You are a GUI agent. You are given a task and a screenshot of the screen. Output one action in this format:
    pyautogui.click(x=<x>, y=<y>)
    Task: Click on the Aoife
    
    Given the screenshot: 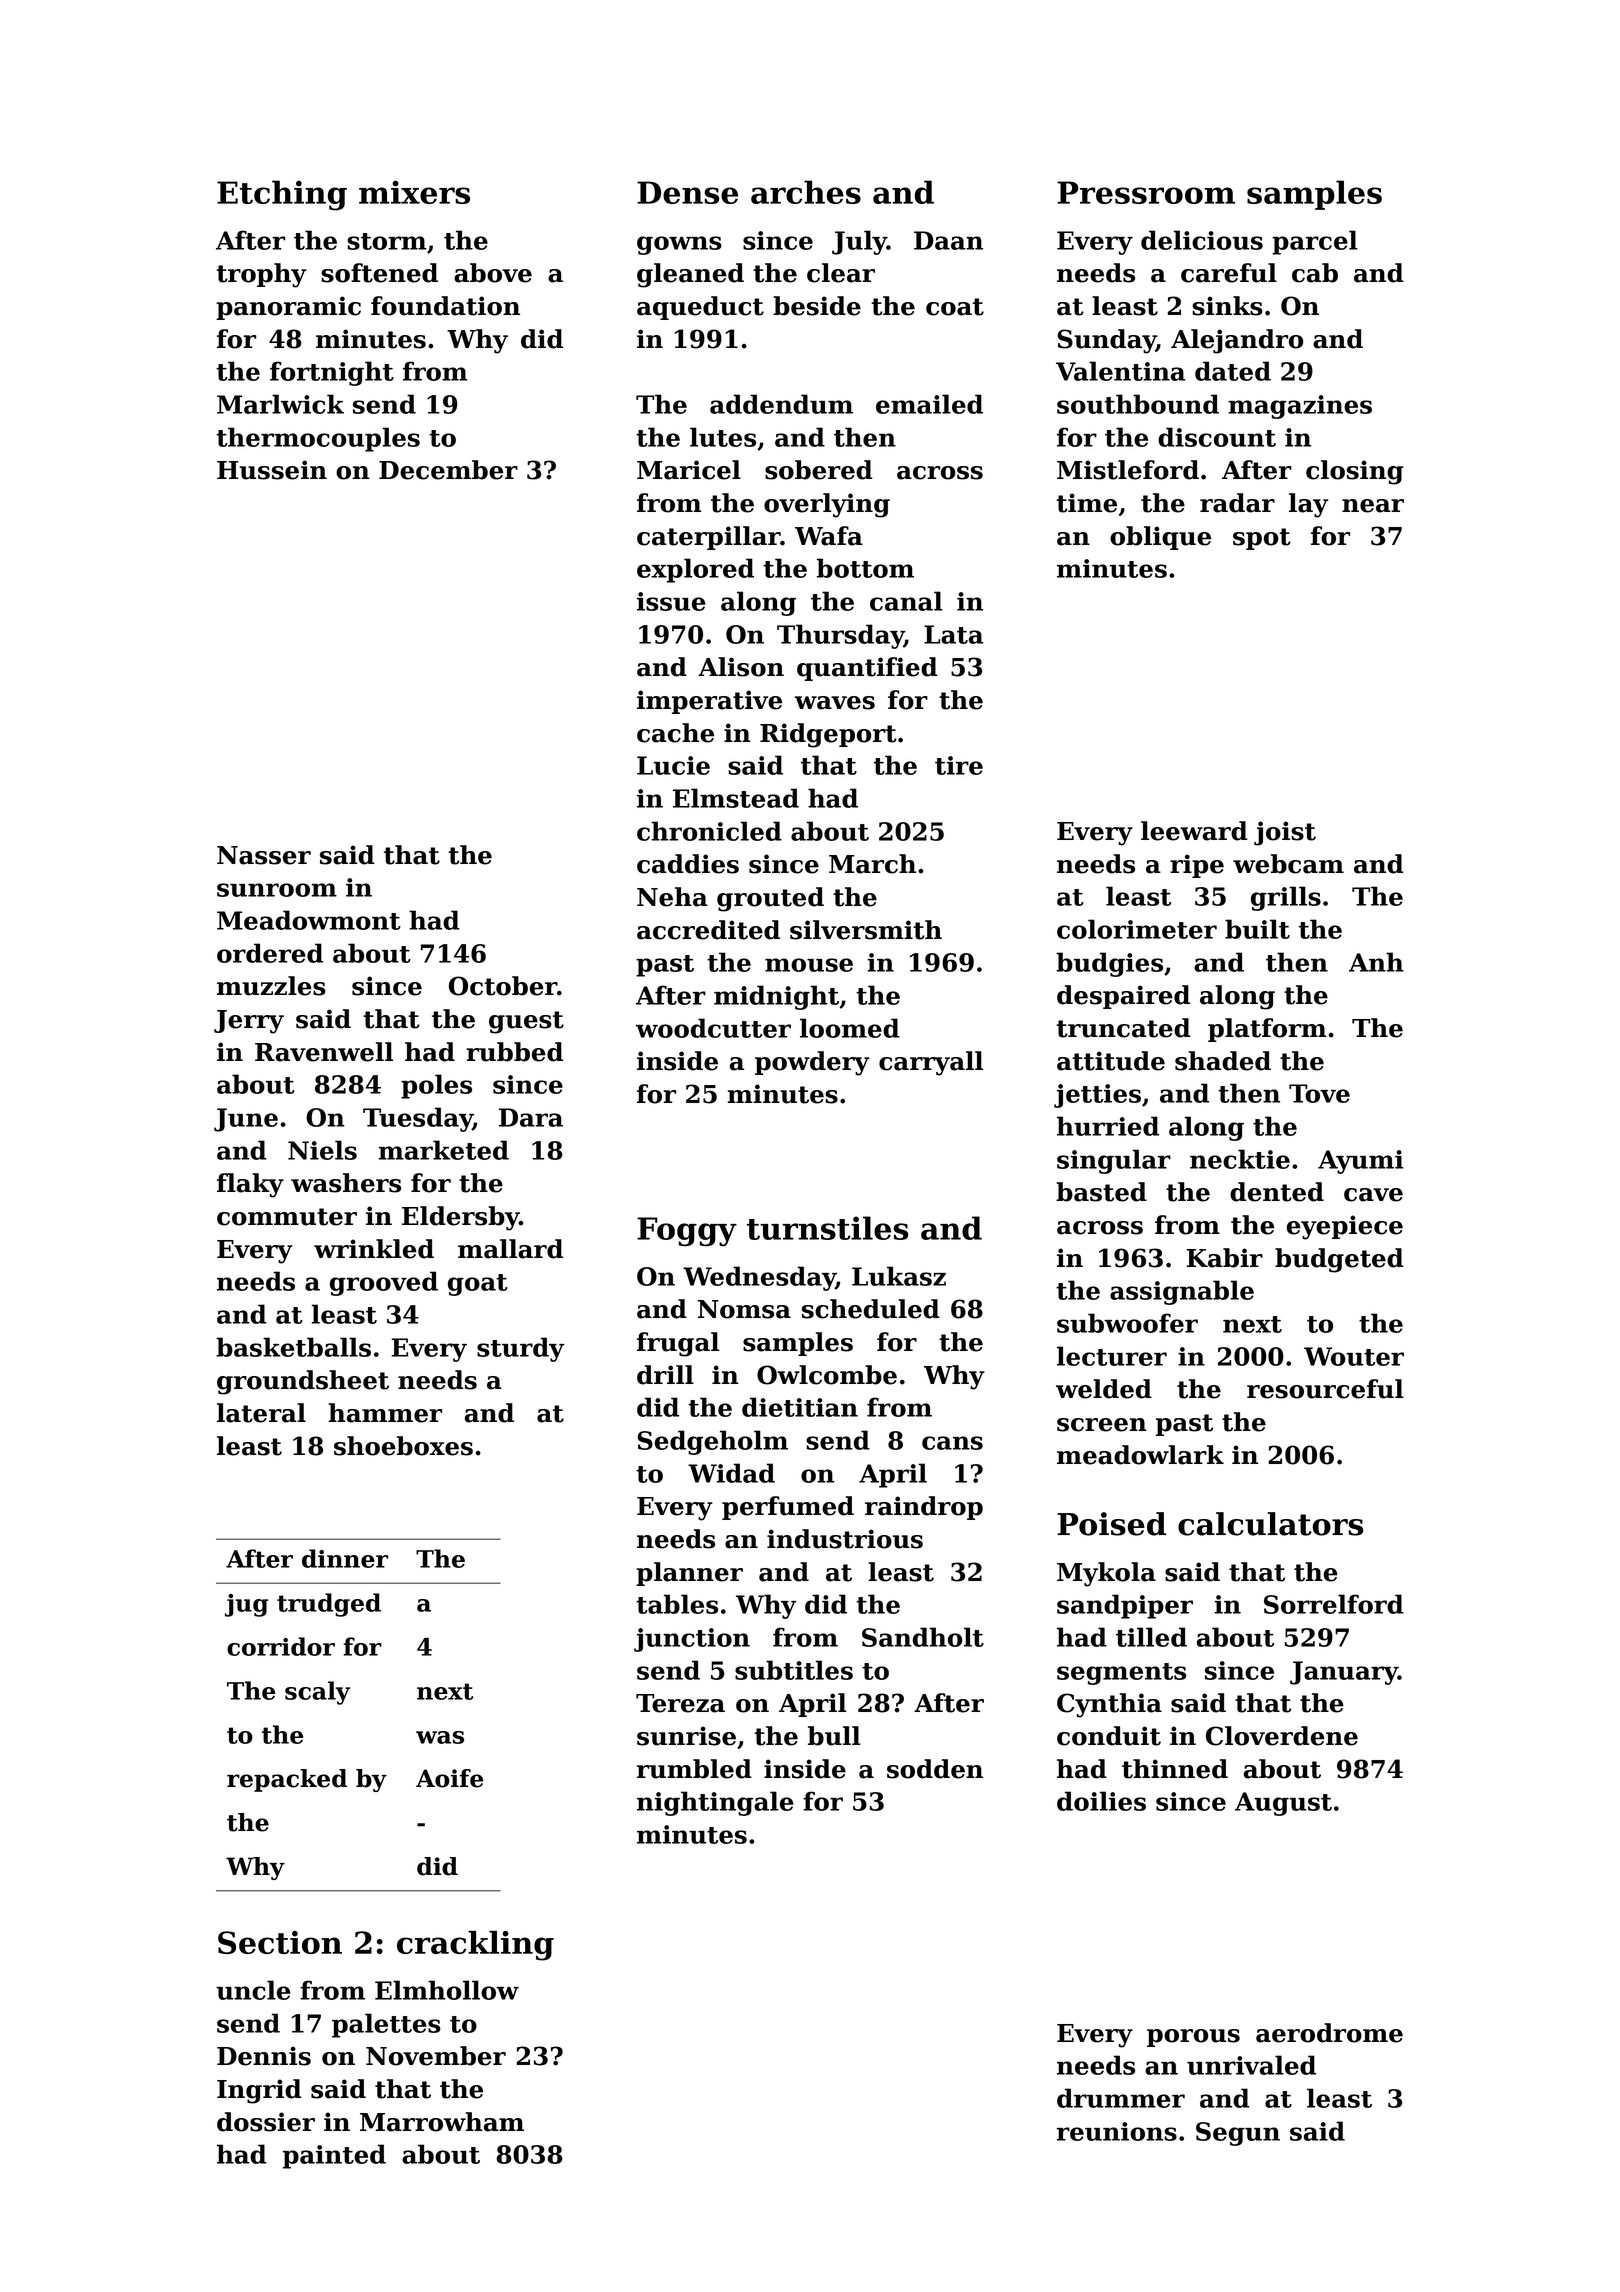 What is the action you would take?
    pyautogui.click(x=449, y=1778)
